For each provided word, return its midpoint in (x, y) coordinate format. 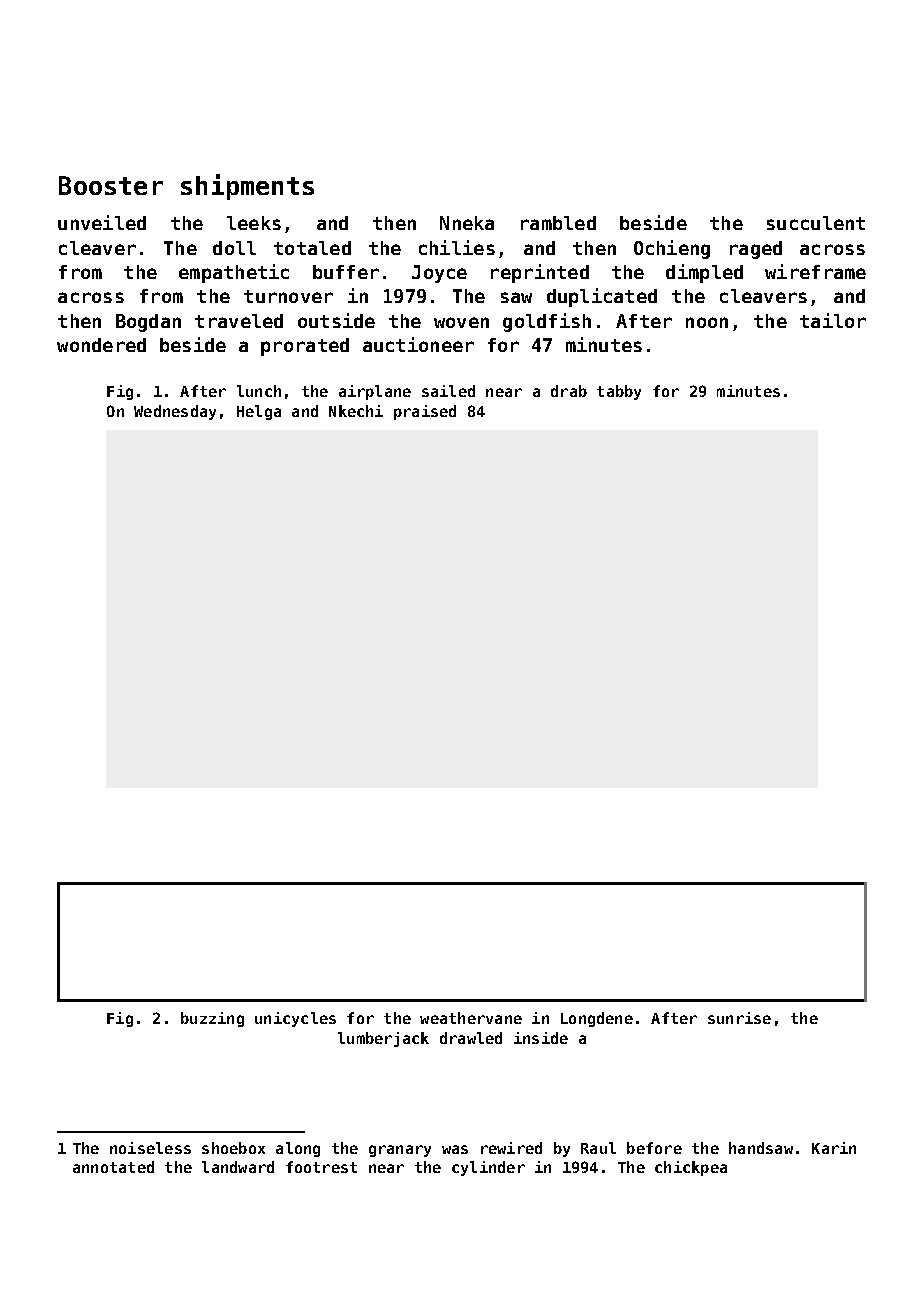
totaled (312, 248)
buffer (346, 272)
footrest (321, 1167)
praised (425, 412)
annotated (113, 1167)
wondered (101, 345)
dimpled (704, 273)
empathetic (234, 273)
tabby (619, 392)
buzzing (212, 1019)
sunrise (739, 1018)
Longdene (597, 1019)
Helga (259, 412)
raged (756, 250)
